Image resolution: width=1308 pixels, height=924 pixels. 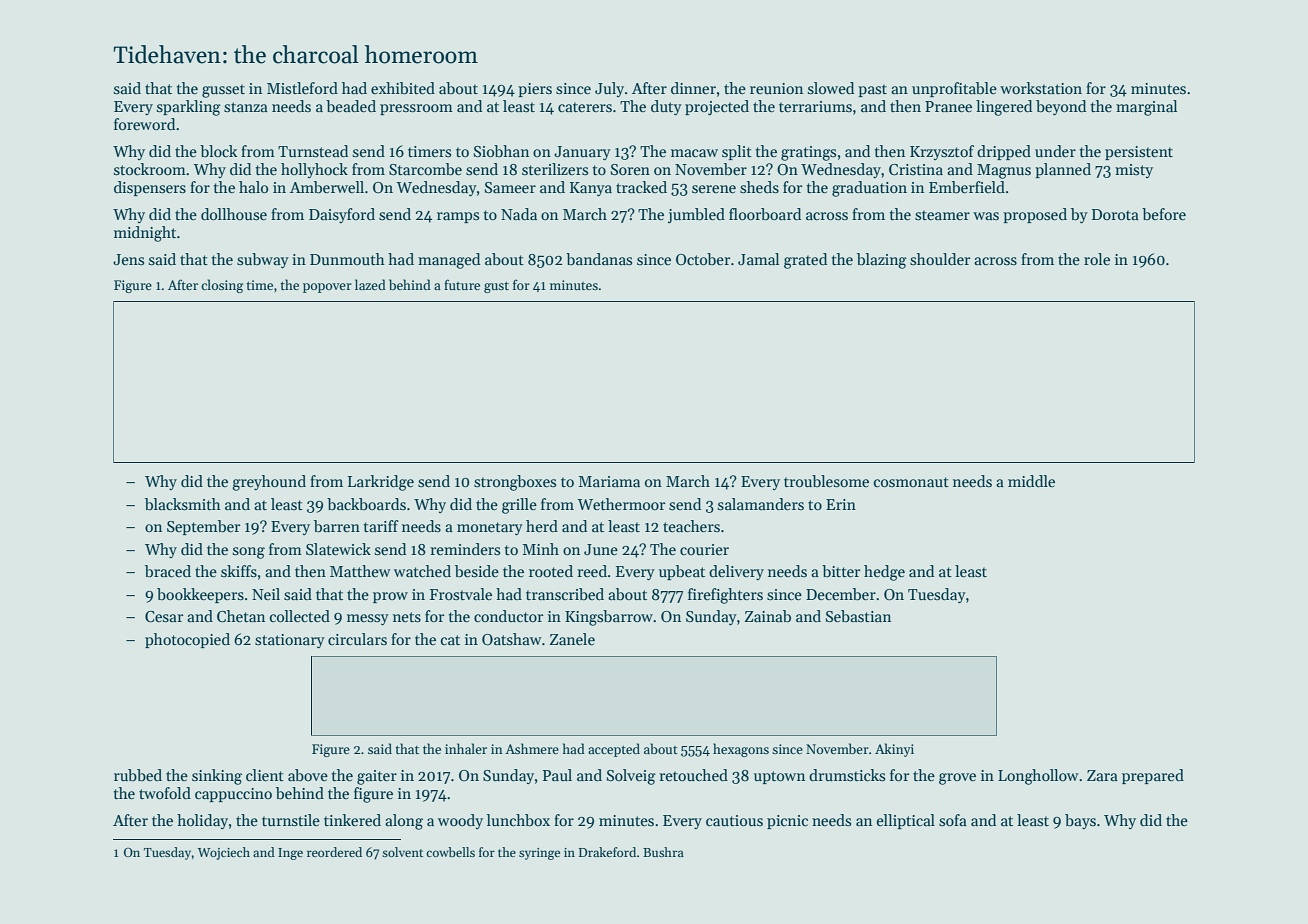 I want to click on blacksmith, so click(x=183, y=504).
